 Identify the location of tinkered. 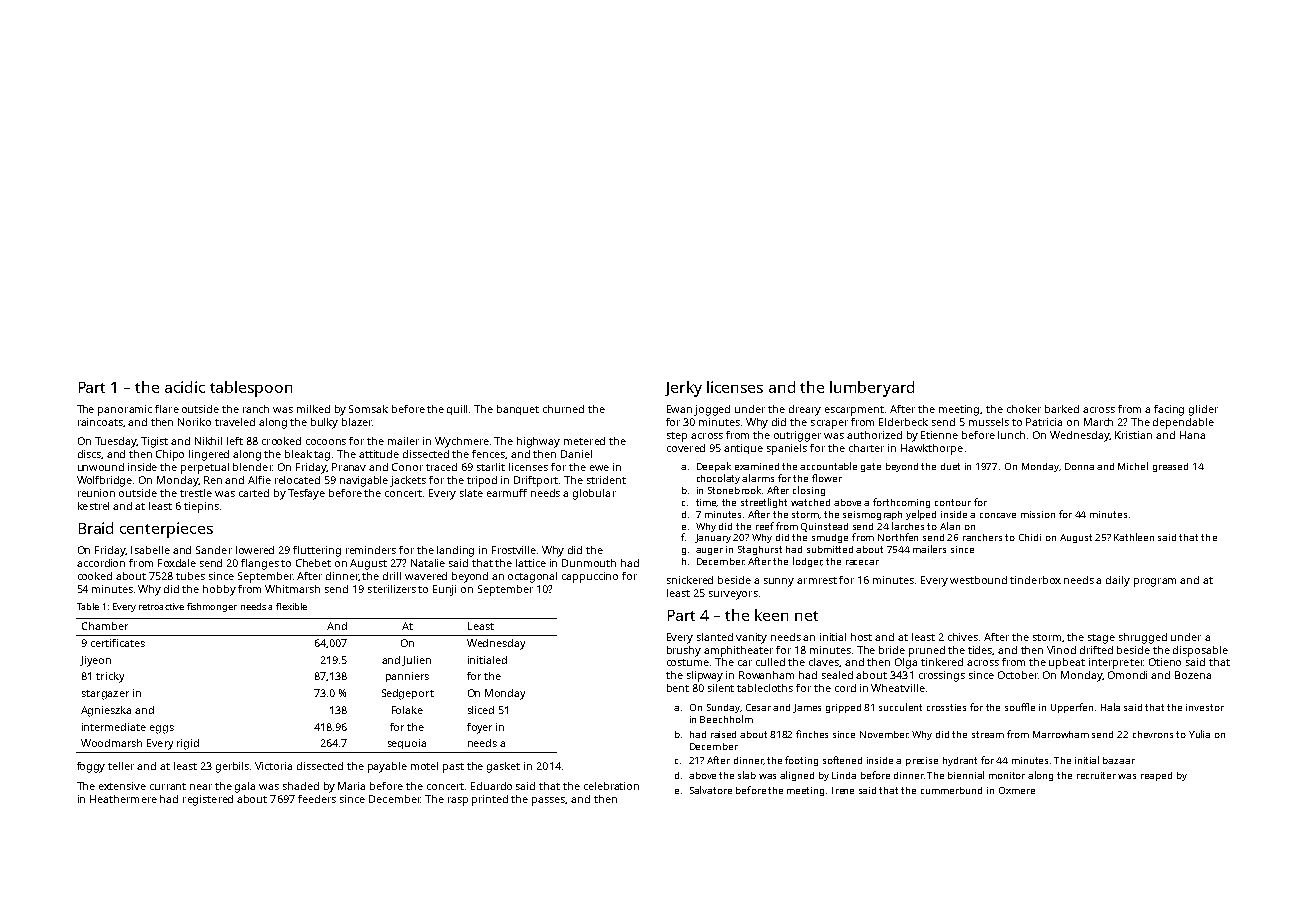
(942, 662).
